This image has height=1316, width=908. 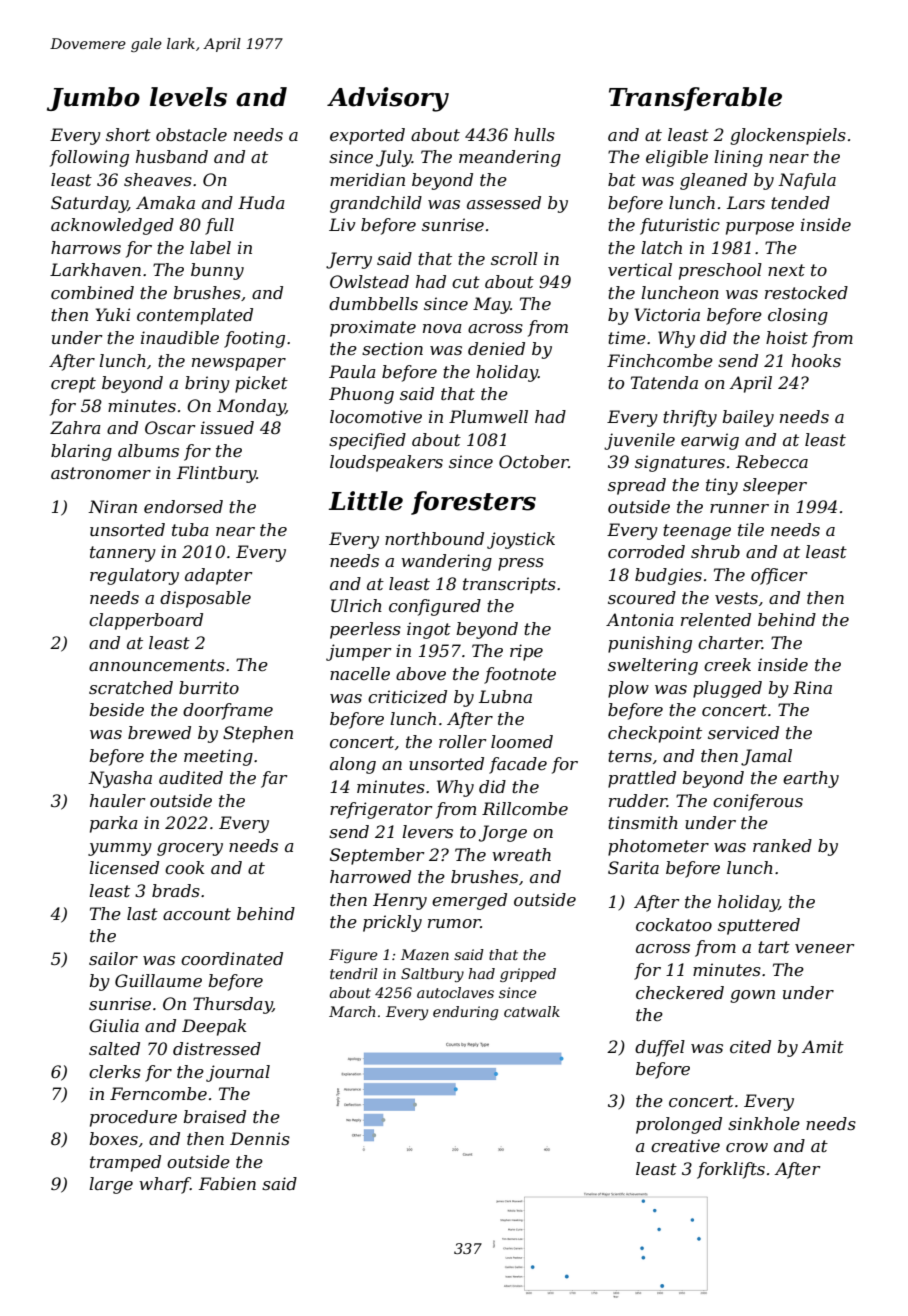 I want to click on brewed, so click(x=159, y=732).
